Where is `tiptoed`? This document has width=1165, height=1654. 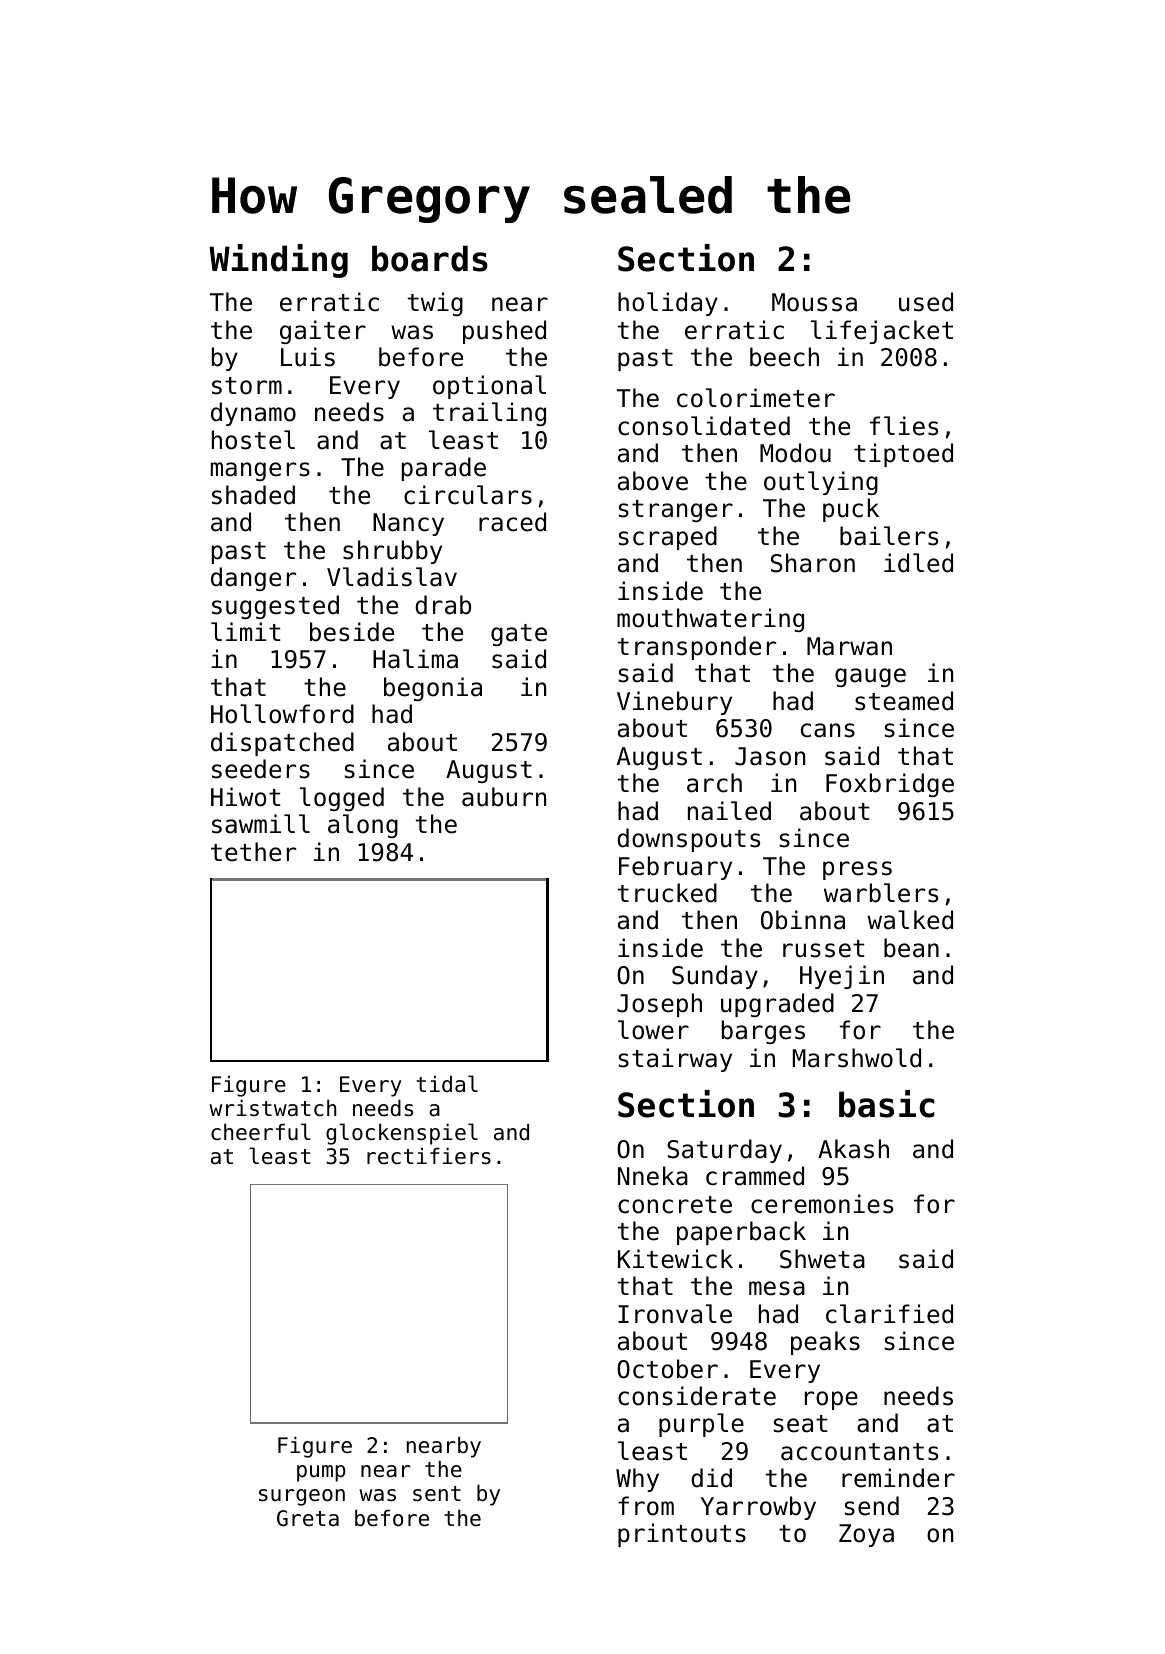
tiptoed is located at coordinates (903, 455).
